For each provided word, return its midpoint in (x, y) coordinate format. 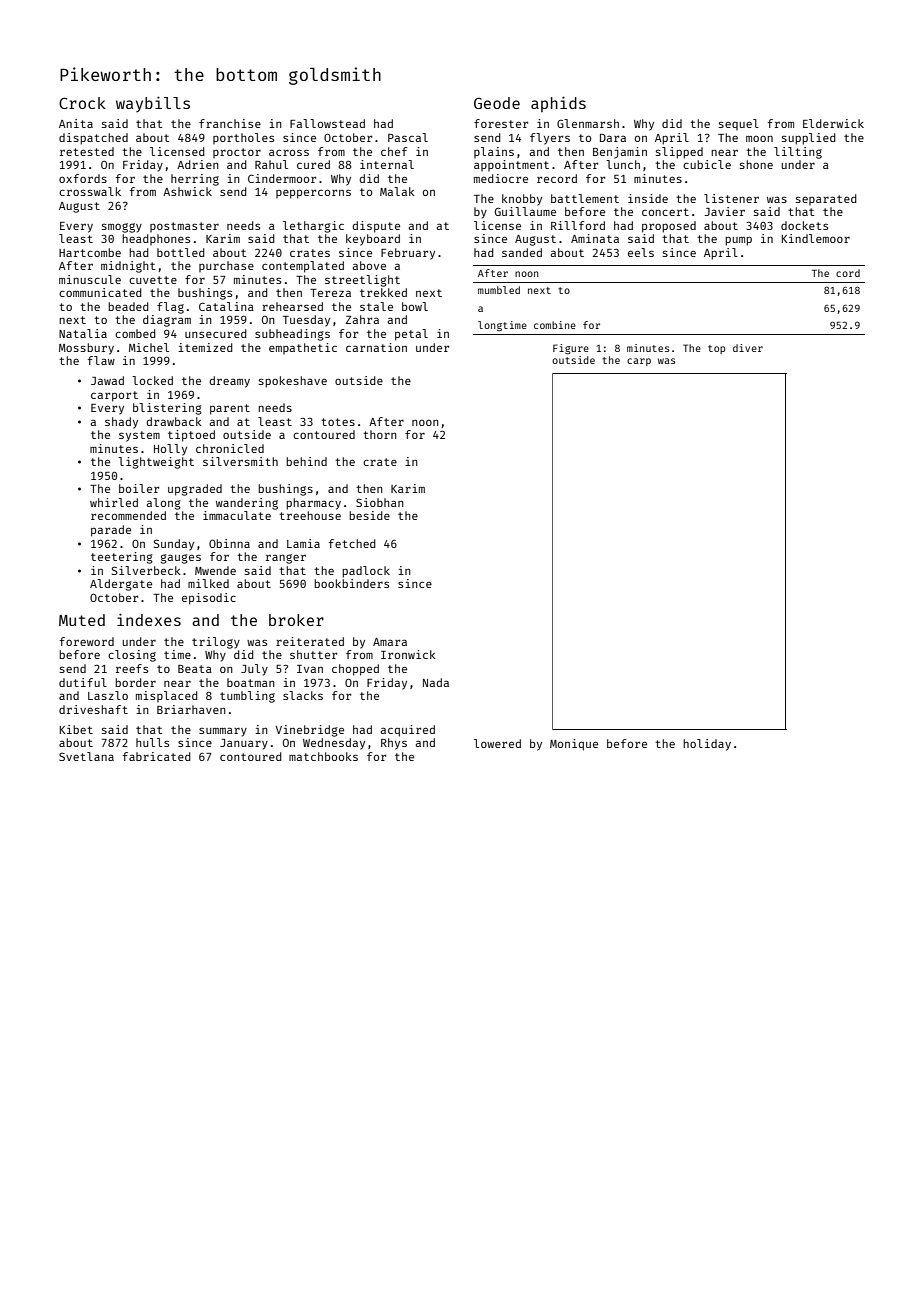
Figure (571, 349)
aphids (558, 104)
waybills (153, 104)
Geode (497, 103)
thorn (380, 434)
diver (748, 348)
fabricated (157, 756)
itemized (205, 347)
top (716, 349)
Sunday (174, 545)
